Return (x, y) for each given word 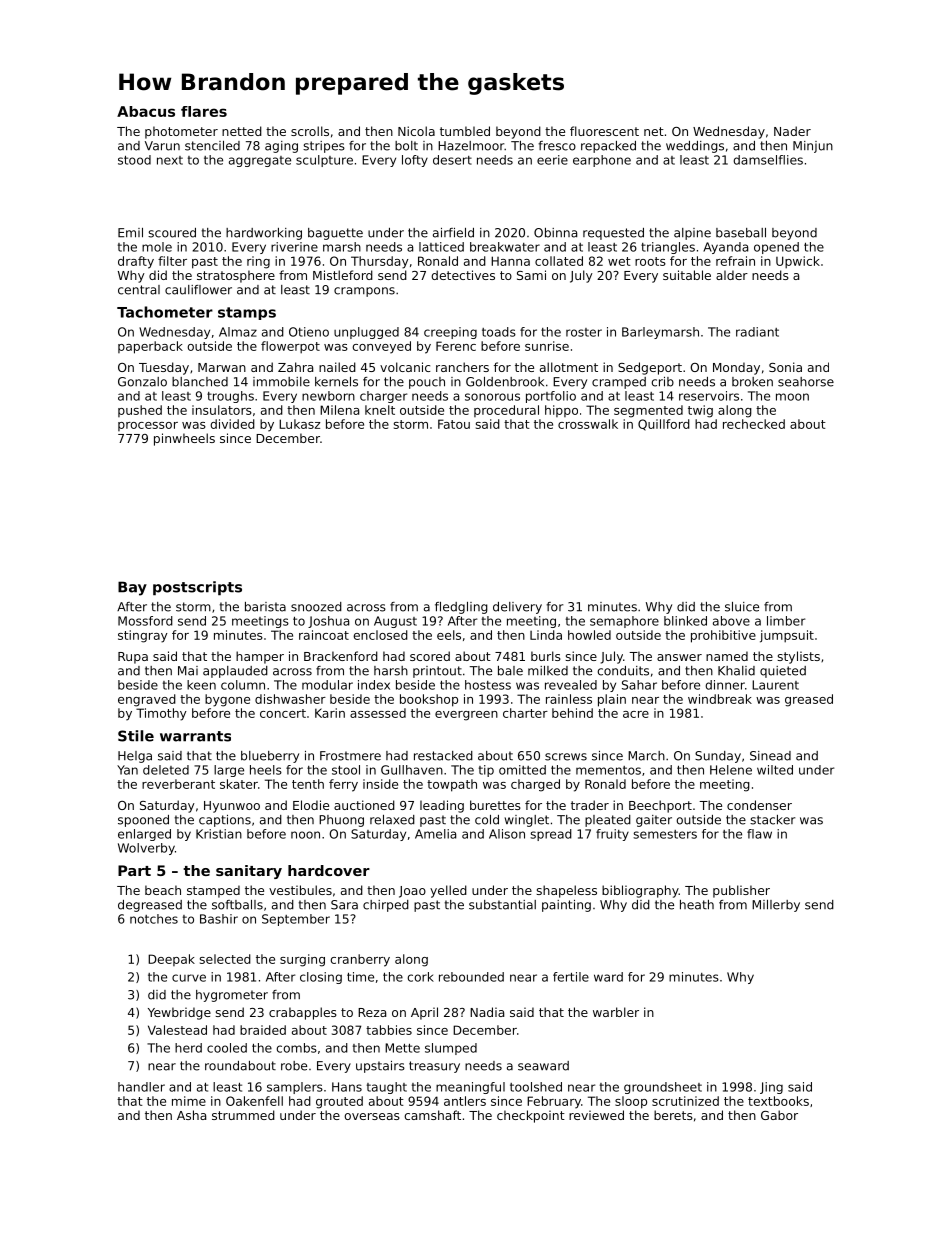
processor (148, 426)
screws (566, 757)
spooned (143, 821)
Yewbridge (179, 1013)
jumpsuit (787, 636)
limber (786, 621)
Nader (792, 131)
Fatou (454, 424)
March (646, 756)
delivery (517, 608)
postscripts (197, 588)
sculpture (324, 161)
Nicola (416, 131)
